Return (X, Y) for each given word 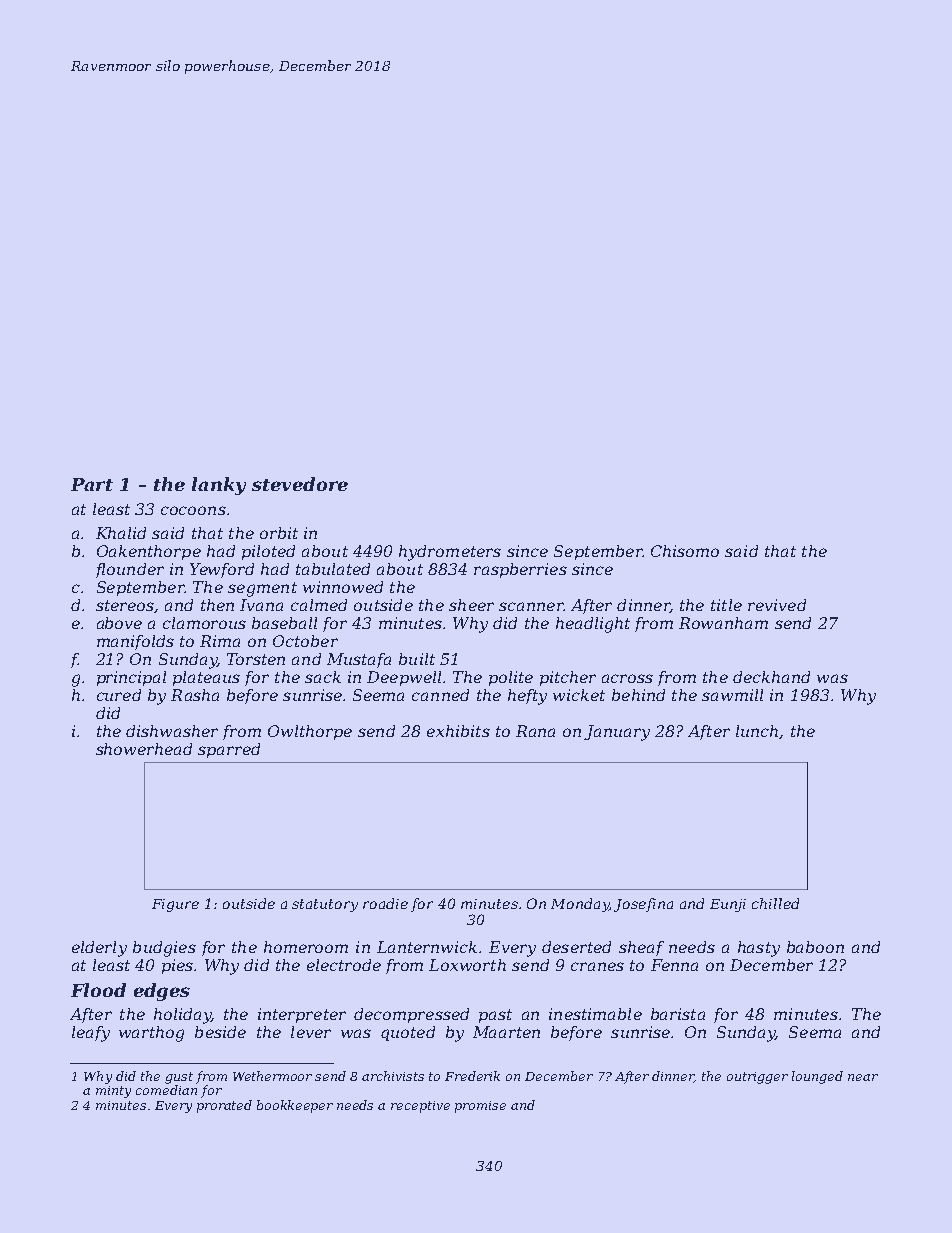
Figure (175, 905)
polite (511, 678)
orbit (279, 533)
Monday (580, 905)
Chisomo (685, 551)
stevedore (300, 484)
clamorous (204, 623)
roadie (385, 903)
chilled (775, 903)
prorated (224, 1106)
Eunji (728, 905)
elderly (99, 949)
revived (777, 605)
